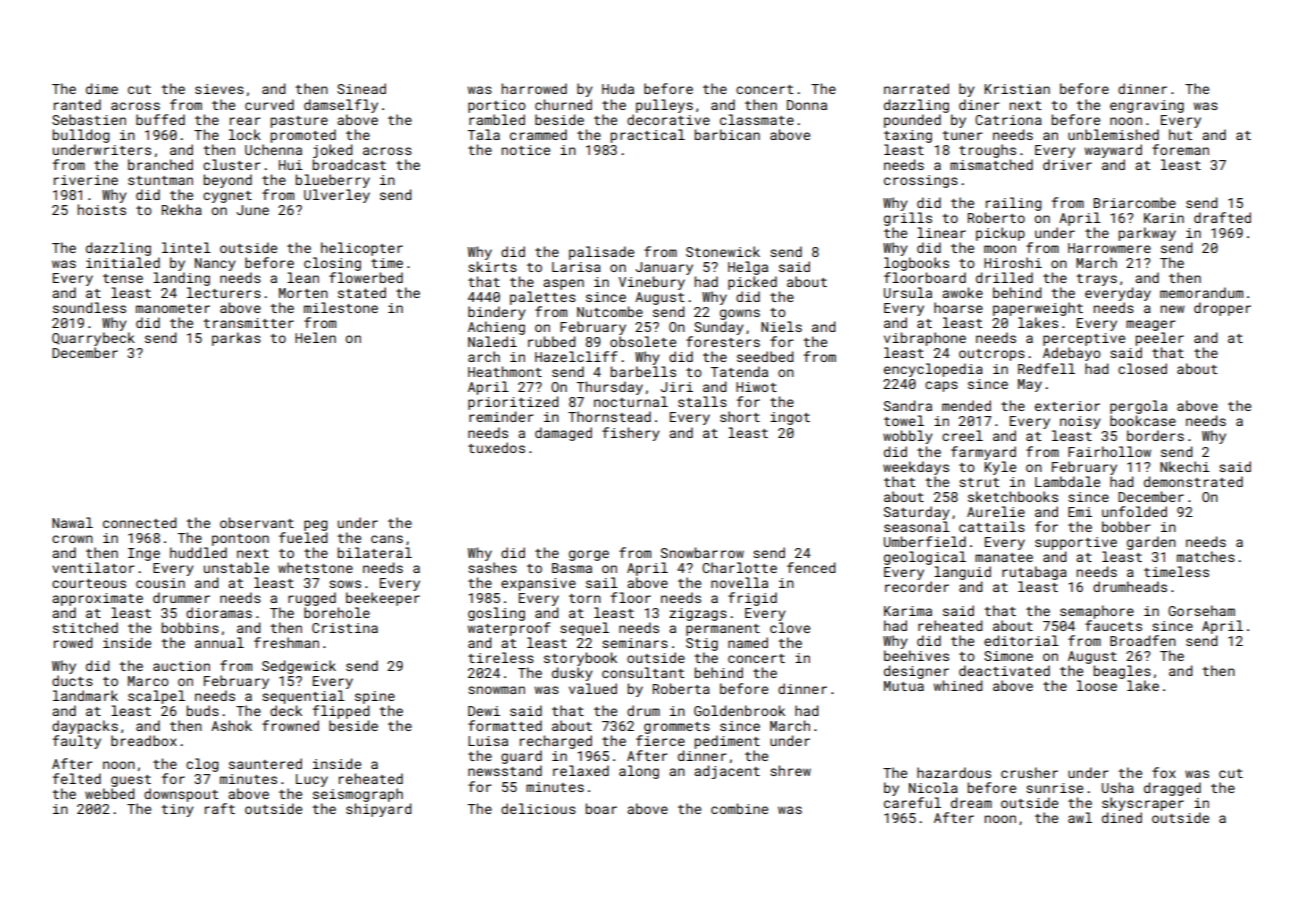  I want to click on classmate, so click(757, 119).
